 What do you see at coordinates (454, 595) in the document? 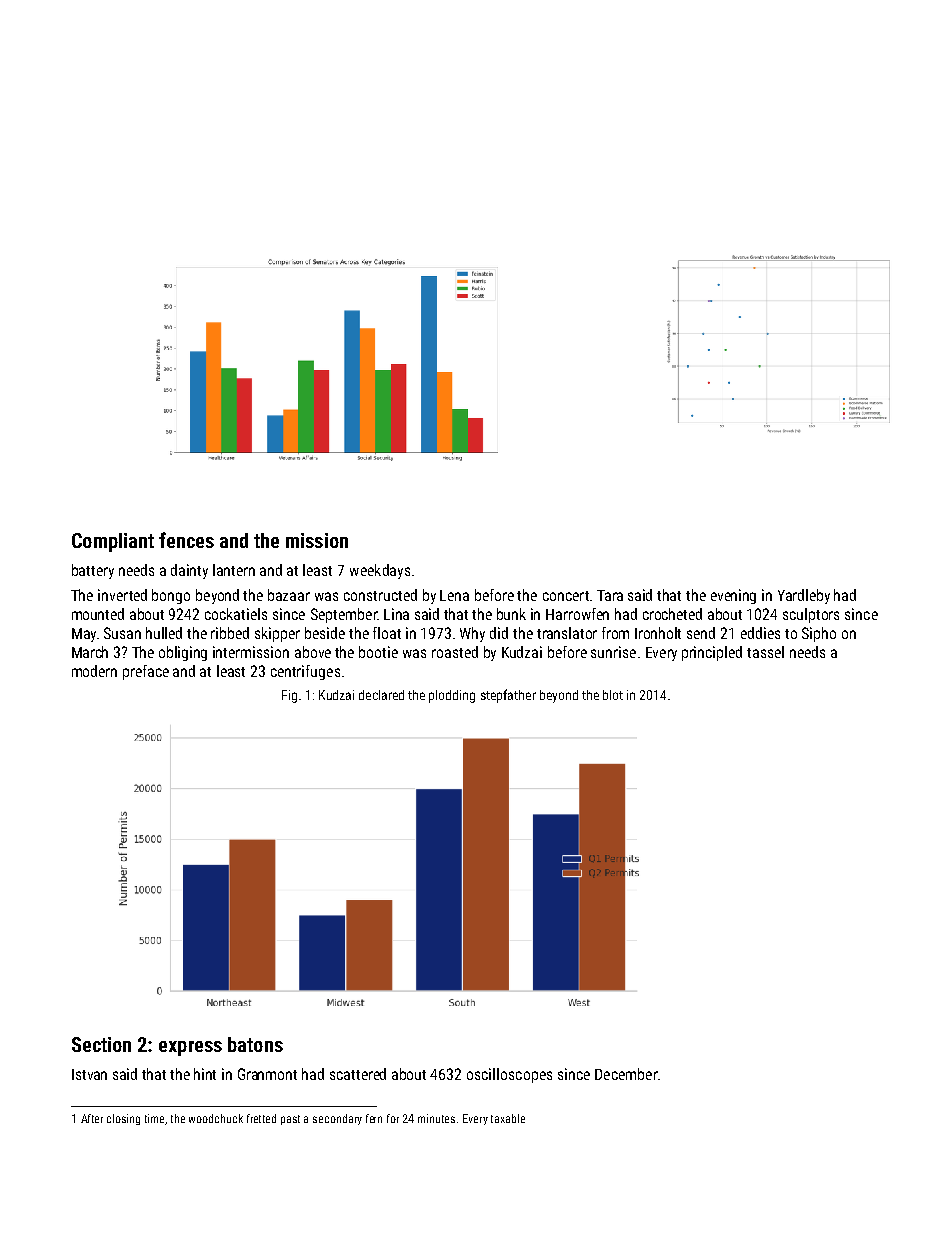
I see `Lena` at bounding box center [454, 595].
